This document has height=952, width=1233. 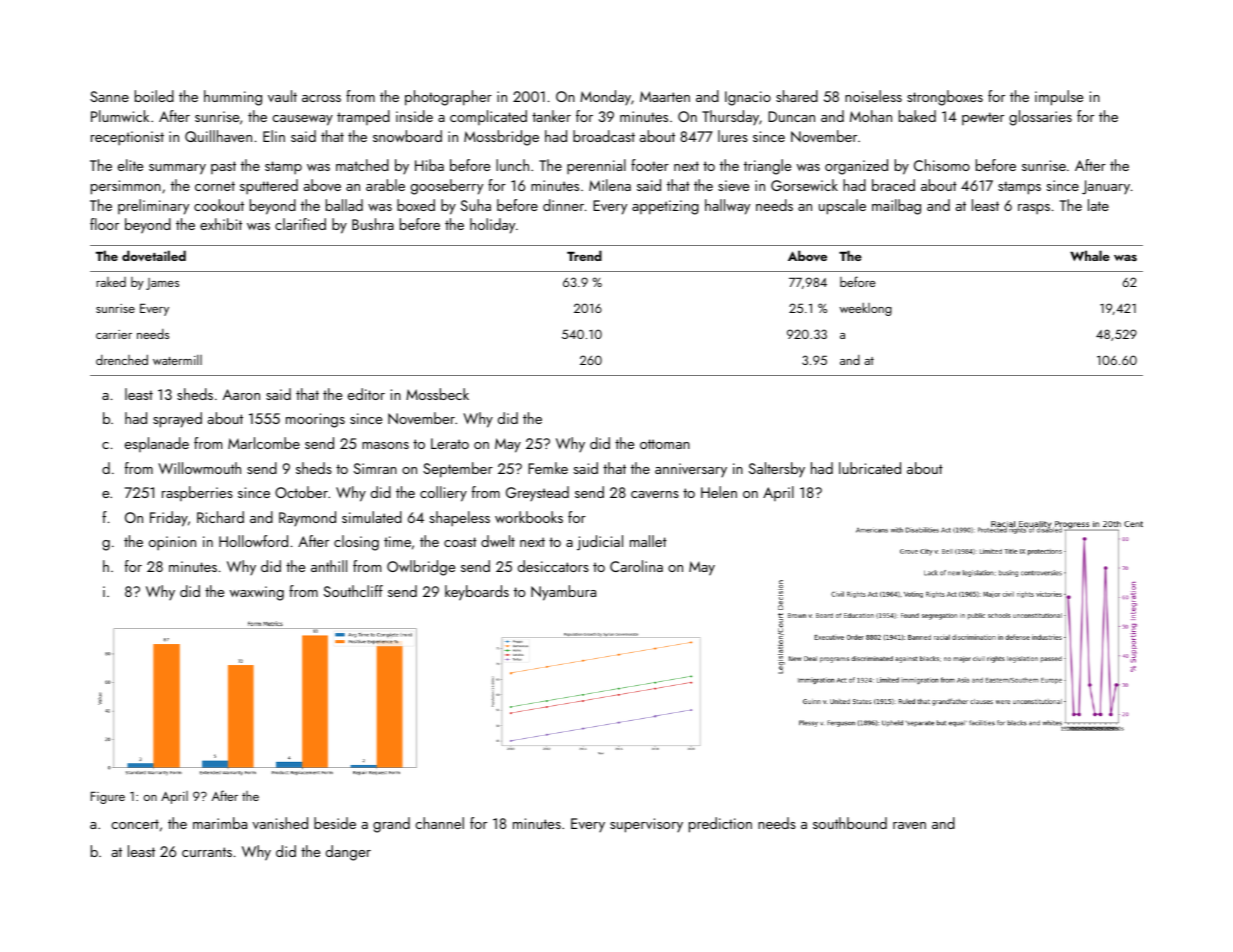 I want to click on Mossbeck, so click(x=437, y=394).
